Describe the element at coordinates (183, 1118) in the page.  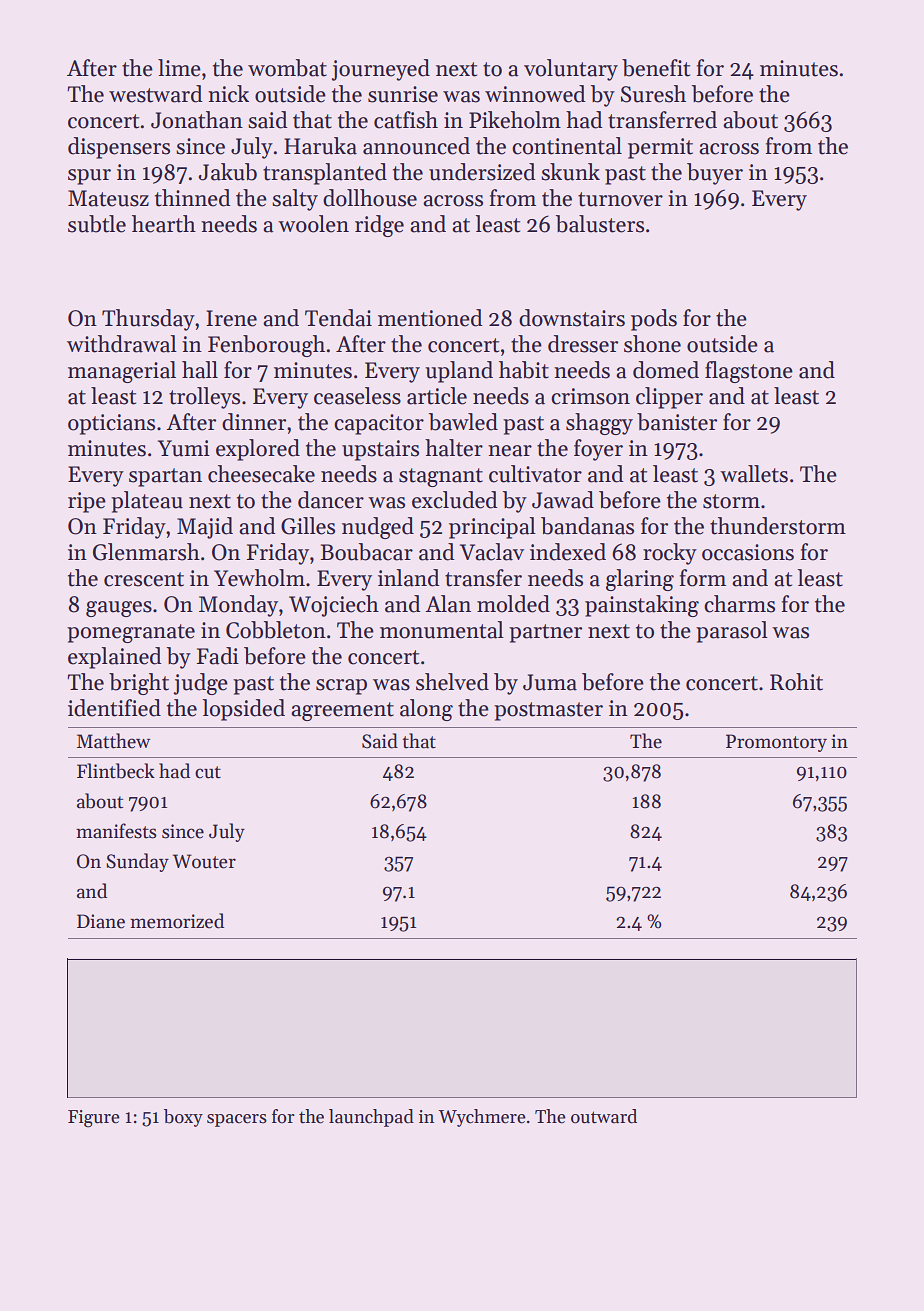
I see `boxy` at that location.
